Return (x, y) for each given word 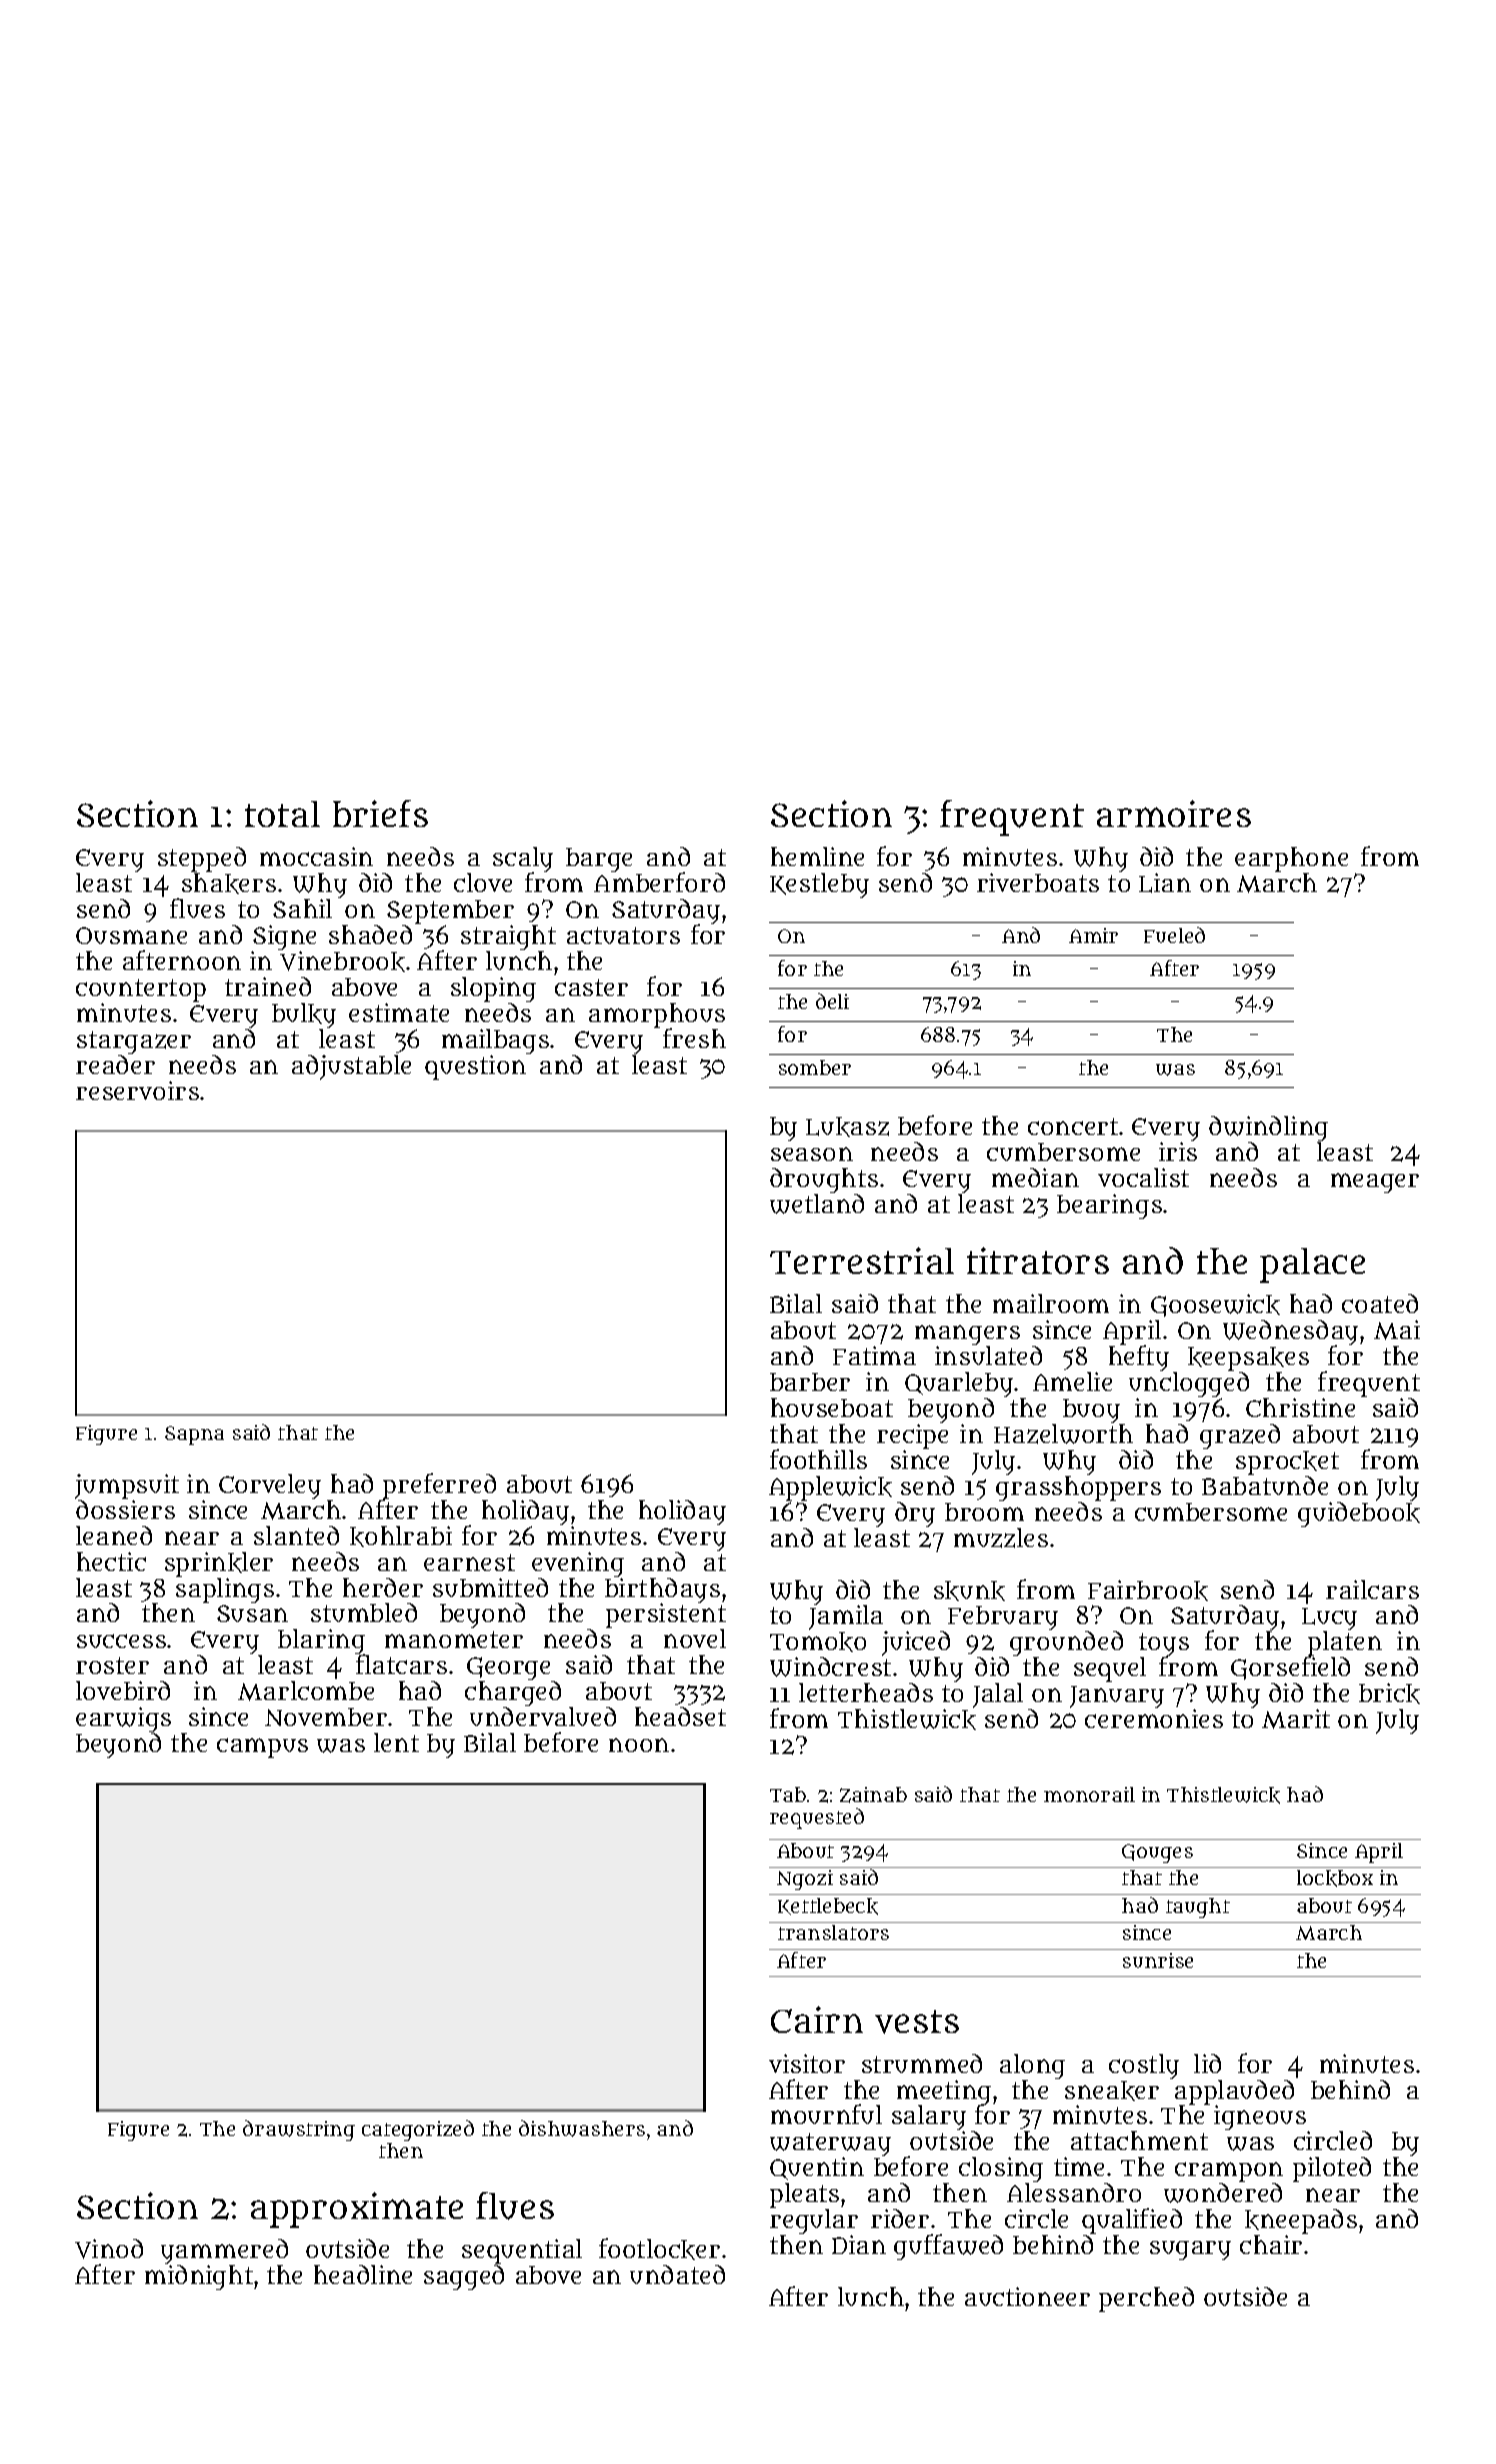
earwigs (123, 1719)
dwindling (1268, 1128)
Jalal (998, 1695)
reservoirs (137, 1090)
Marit (1296, 1719)
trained (268, 986)
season (812, 1154)
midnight (199, 2277)
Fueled (1174, 935)
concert (1073, 1126)
